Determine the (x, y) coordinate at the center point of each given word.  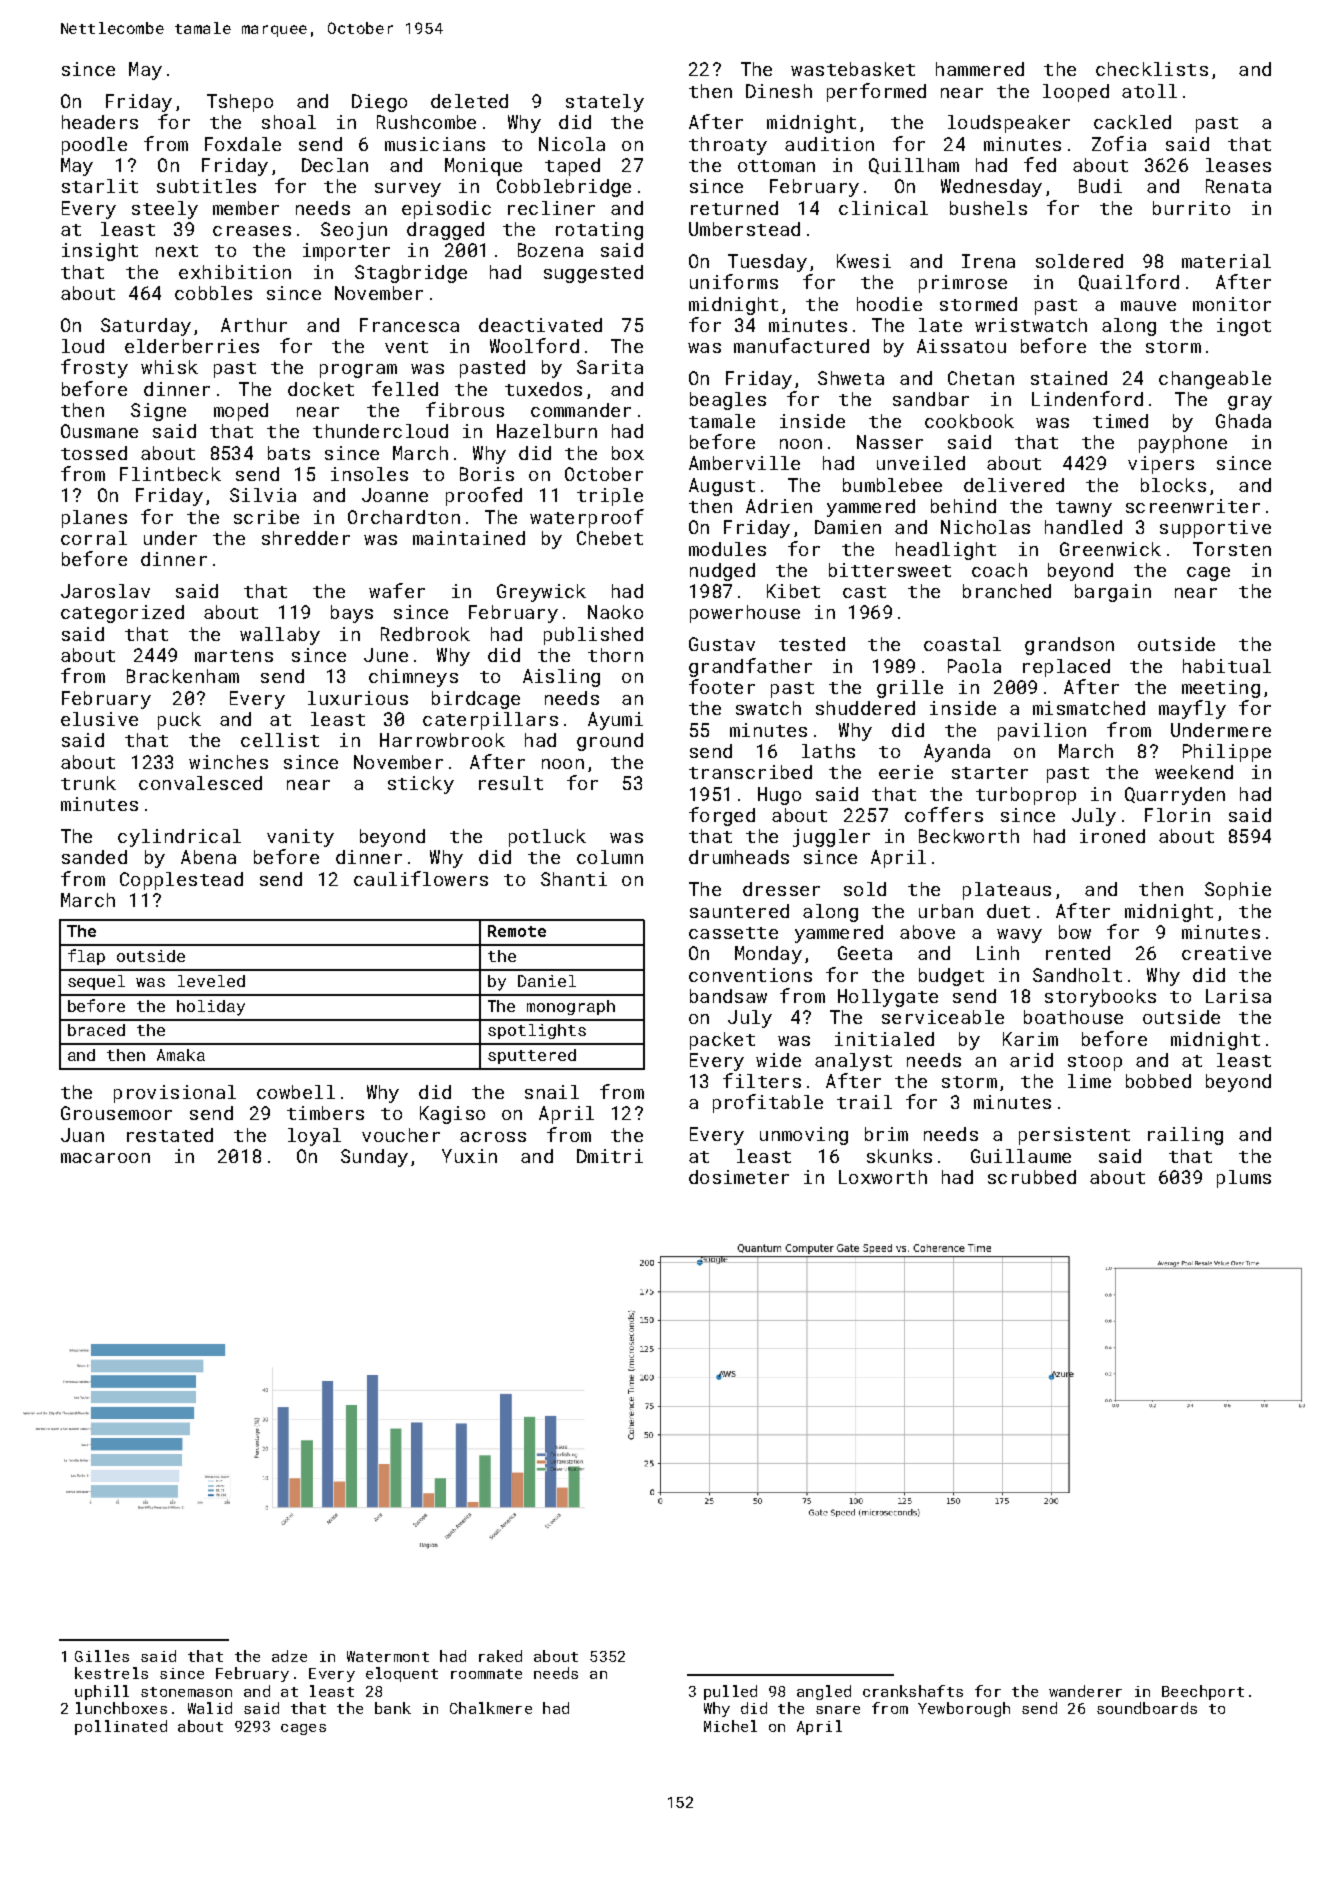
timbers (325, 1113)
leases (1238, 165)
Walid (210, 1708)
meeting (1221, 689)
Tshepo (240, 103)
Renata (1238, 186)
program (358, 371)
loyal (314, 1137)
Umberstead (744, 229)
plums (1244, 1179)
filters (762, 1080)
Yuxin (469, 1156)
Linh (998, 953)
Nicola (572, 144)
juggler (831, 838)
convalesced (200, 783)
